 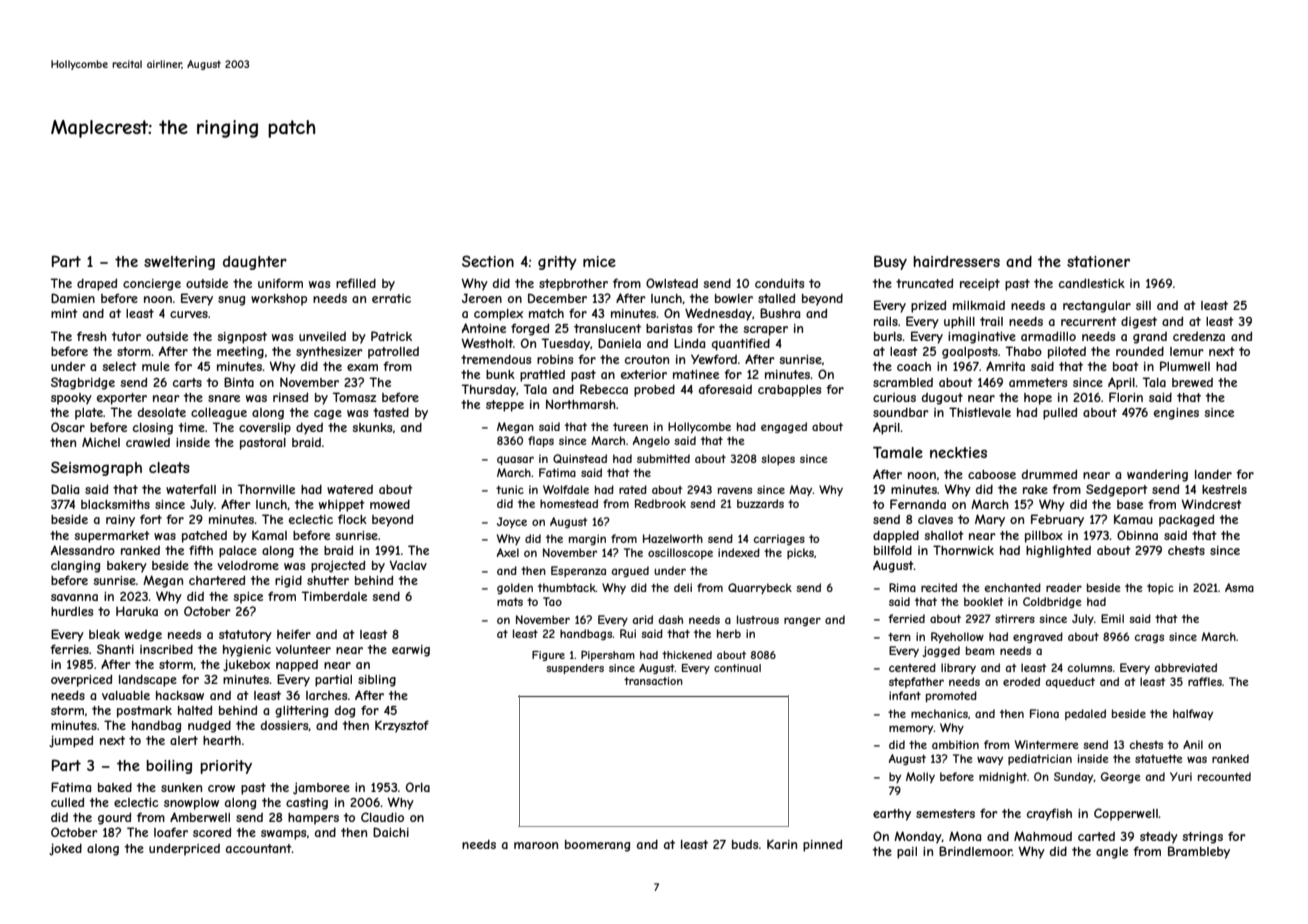 I want to click on hairdressers, so click(x=956, y=261).
